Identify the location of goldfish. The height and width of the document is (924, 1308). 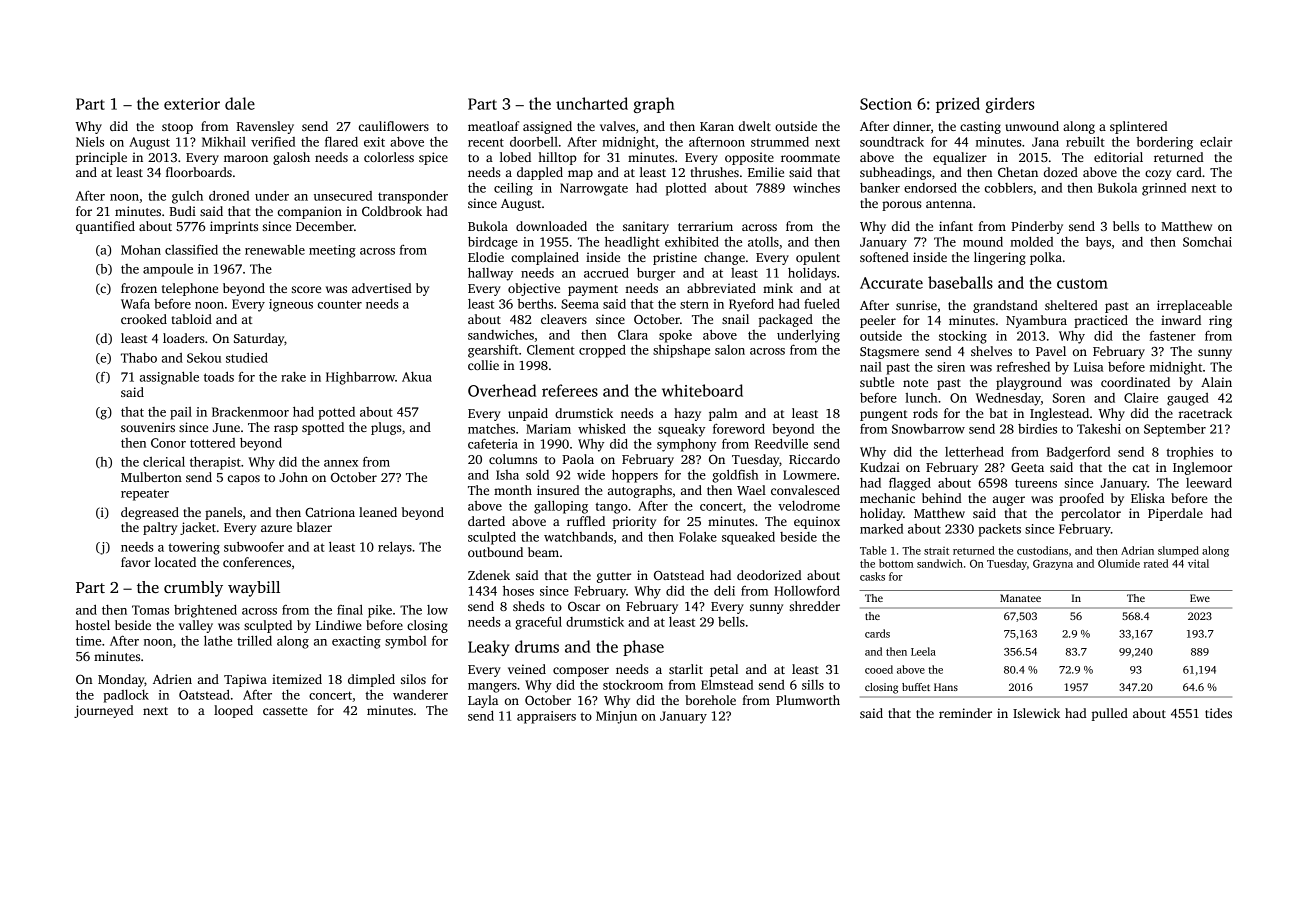
(735, 476).
